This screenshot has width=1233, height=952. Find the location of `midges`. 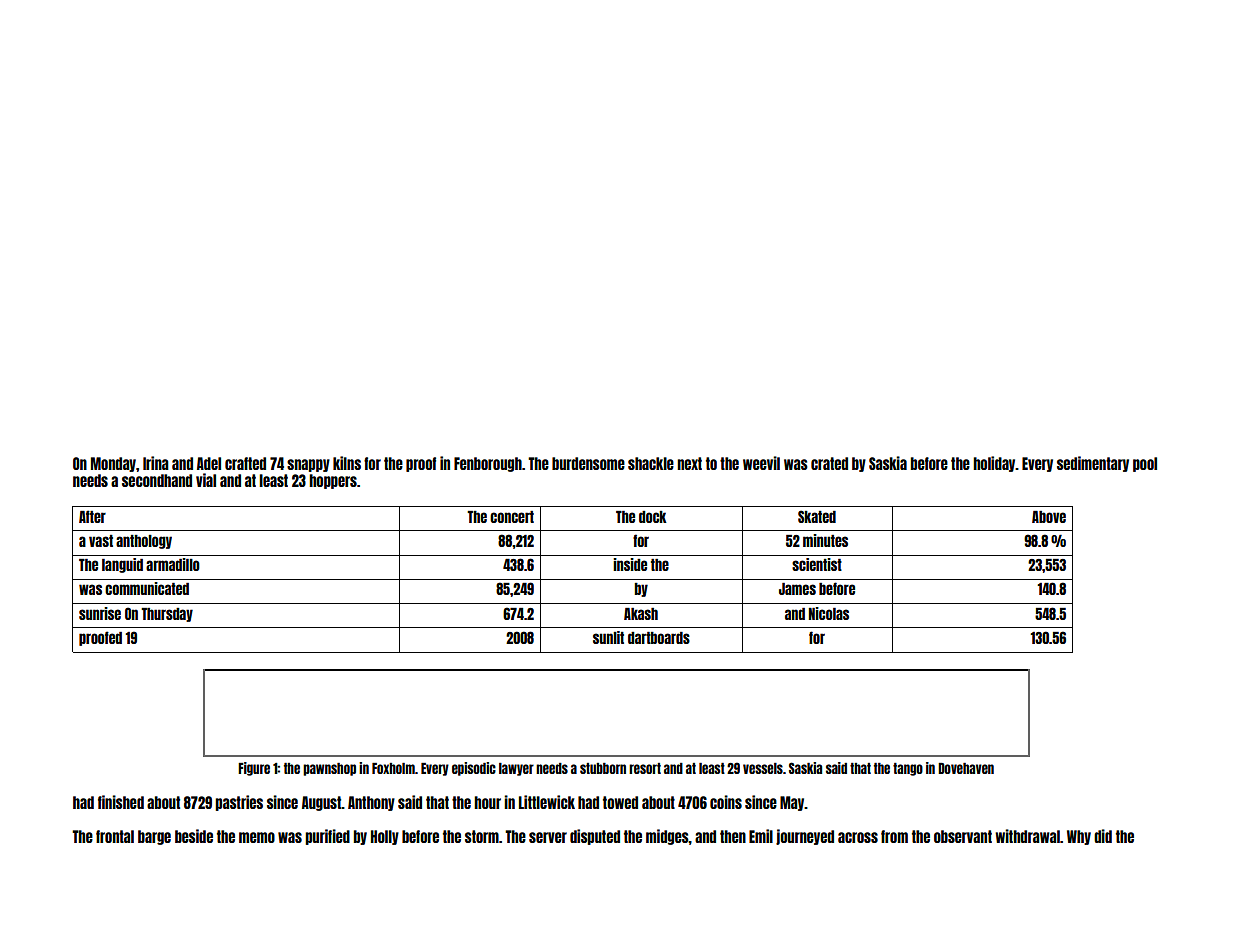

midges is located at coordinates (667, 837).
